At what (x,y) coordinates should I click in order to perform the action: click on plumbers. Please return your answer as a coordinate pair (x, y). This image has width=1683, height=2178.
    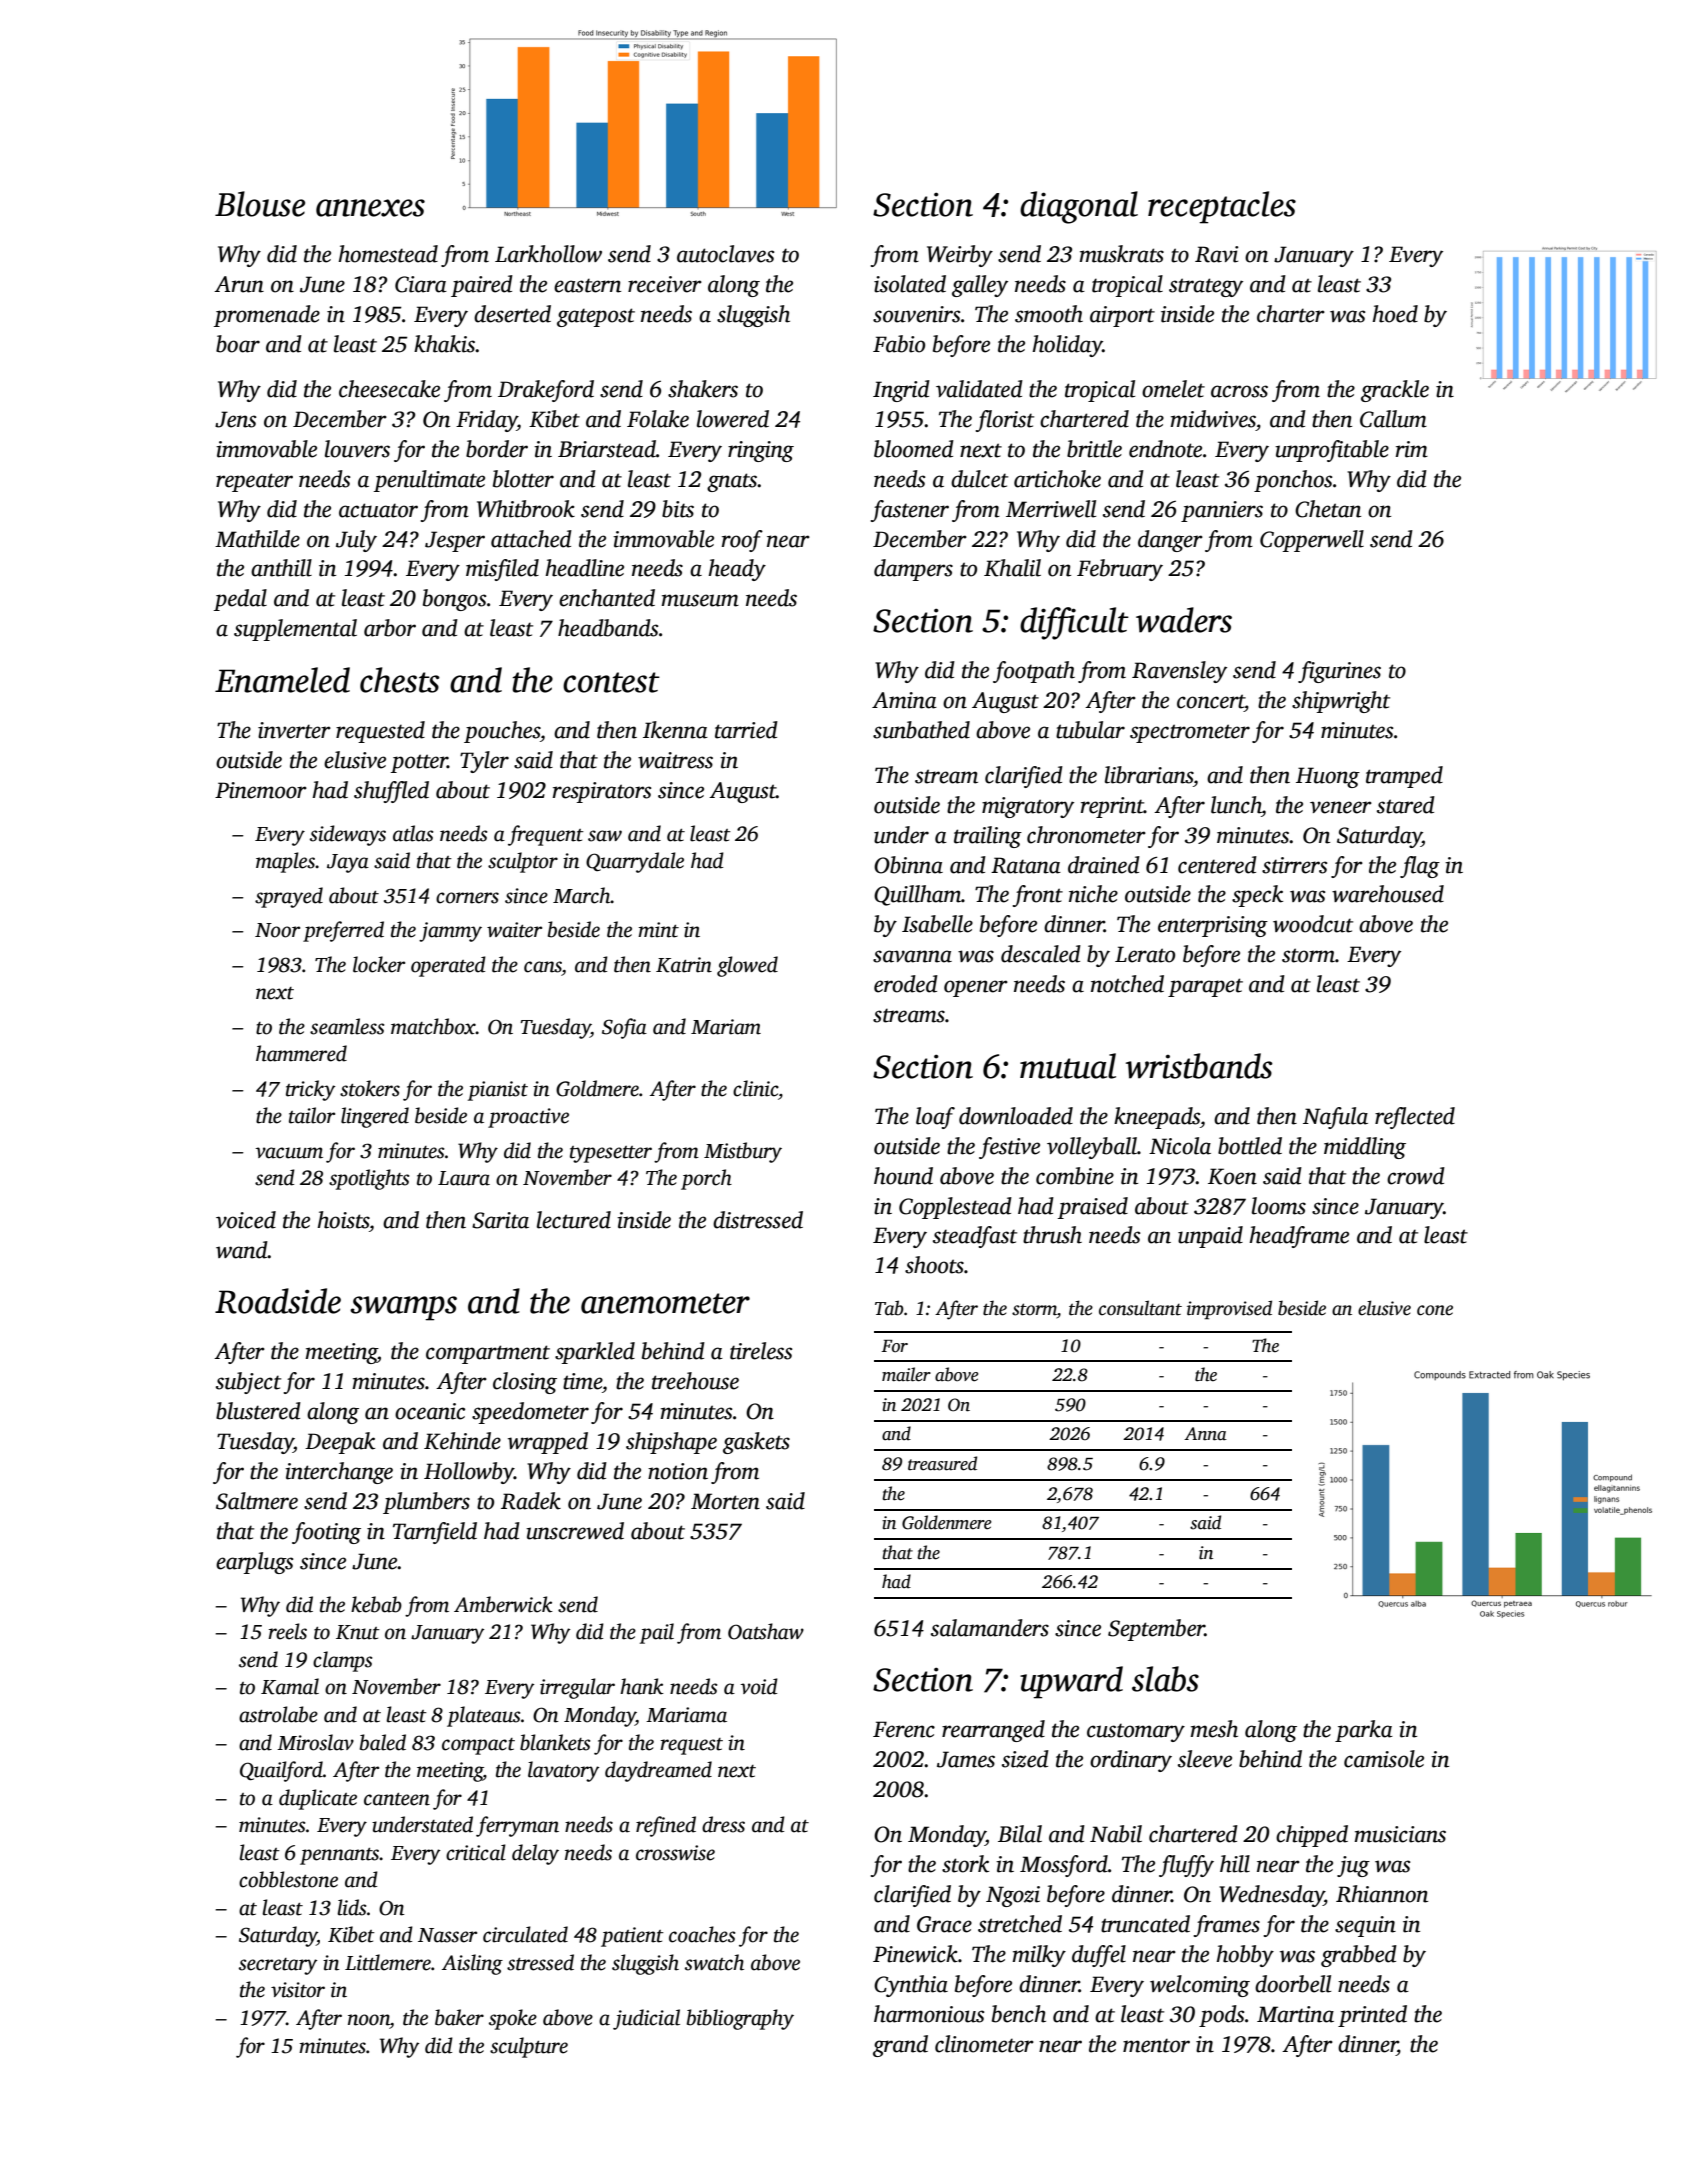
    Looking at the image, I should click on (426, 1503).
